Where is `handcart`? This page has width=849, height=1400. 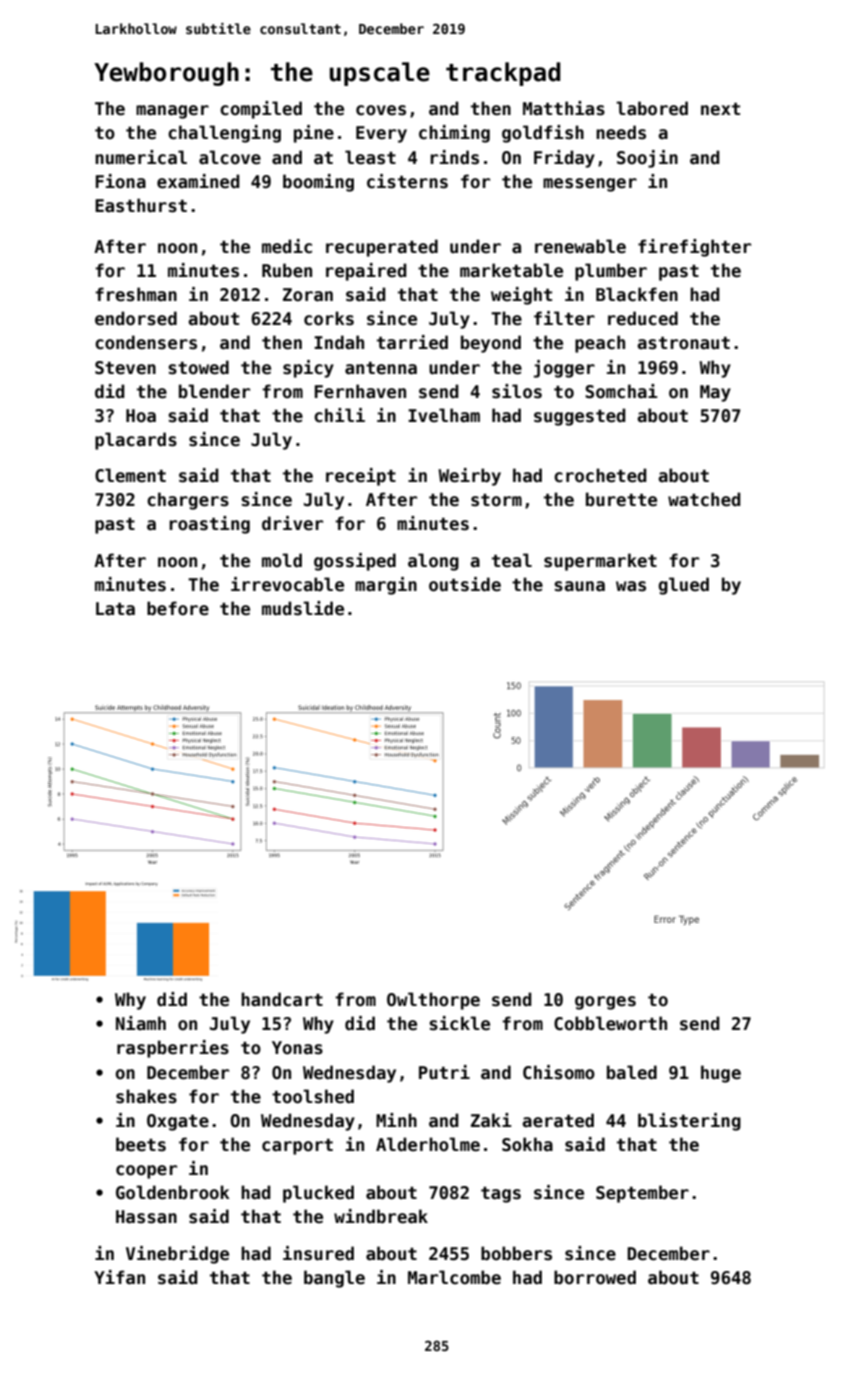 handcart is located at coordinates (282, 999).
